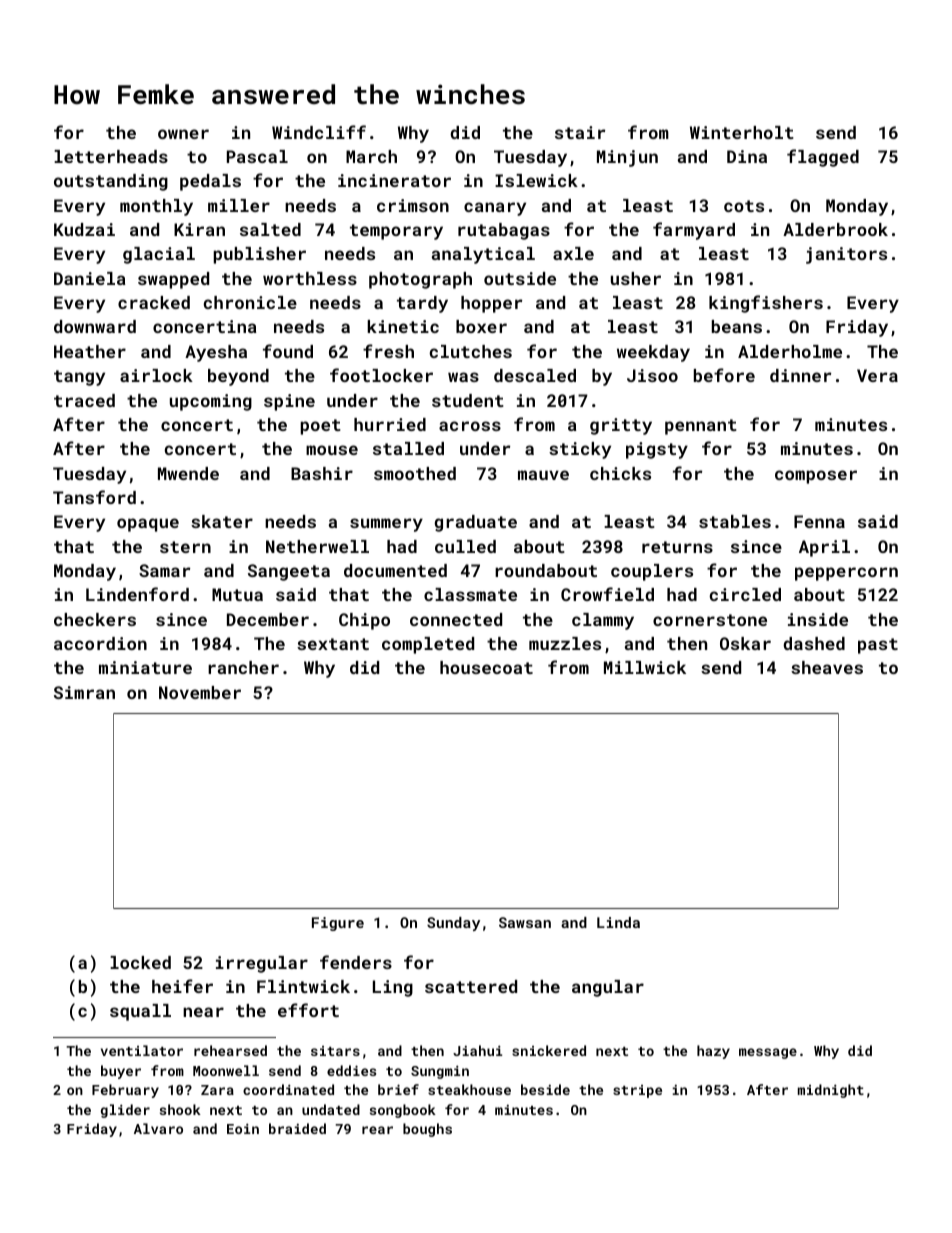 The height and width of the screenshot is (1233, 952). I want to click on peppercorn, so click(846, 574).
